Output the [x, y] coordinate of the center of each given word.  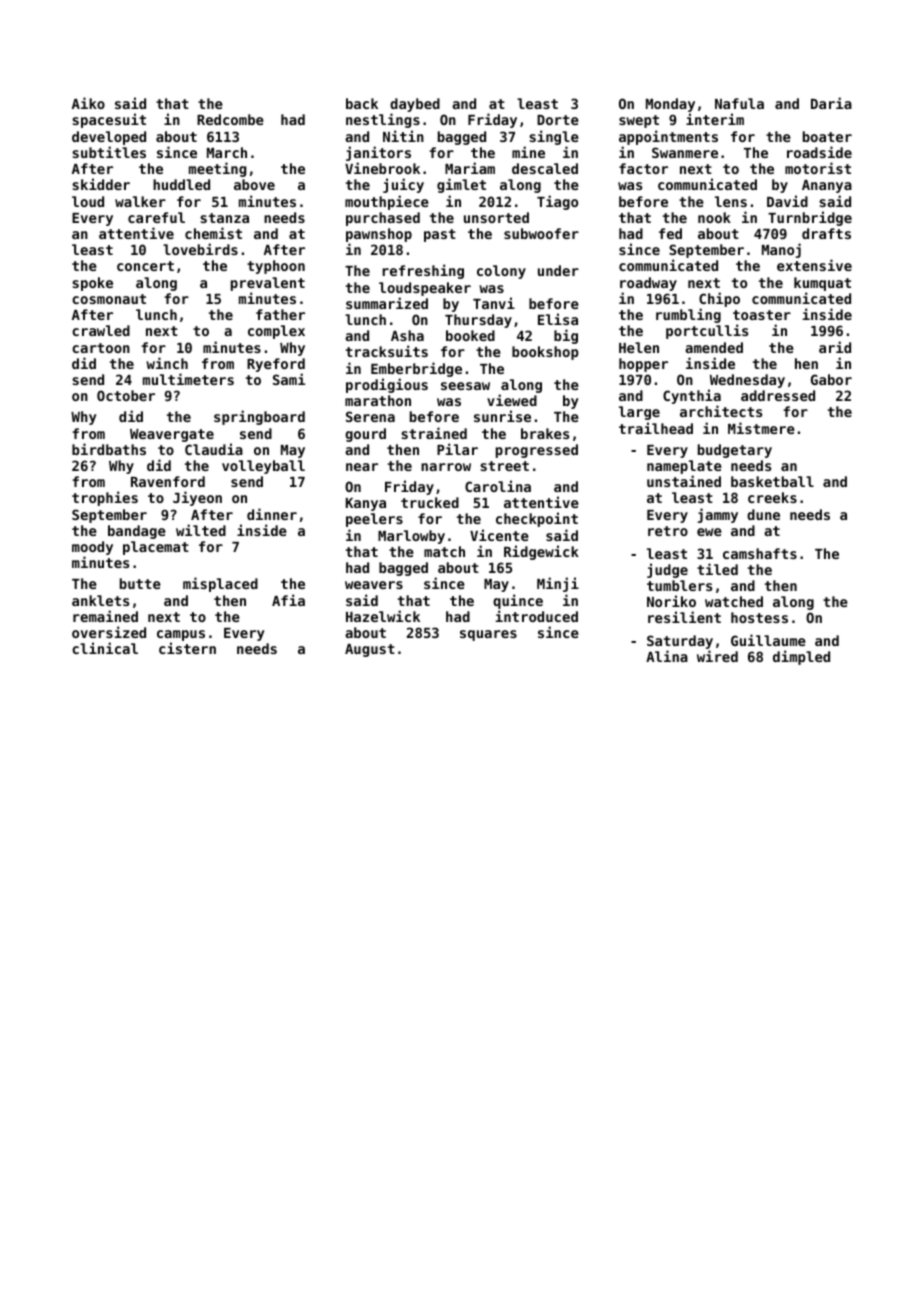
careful [156, 217]
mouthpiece [387, 202]
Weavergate [172, 435]
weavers [374, 585]
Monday [670, 106]
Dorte [558, 120]
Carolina [498, 486]
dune [763, 514]
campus [181, 635]
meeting [217, 169]
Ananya [827, 186]
